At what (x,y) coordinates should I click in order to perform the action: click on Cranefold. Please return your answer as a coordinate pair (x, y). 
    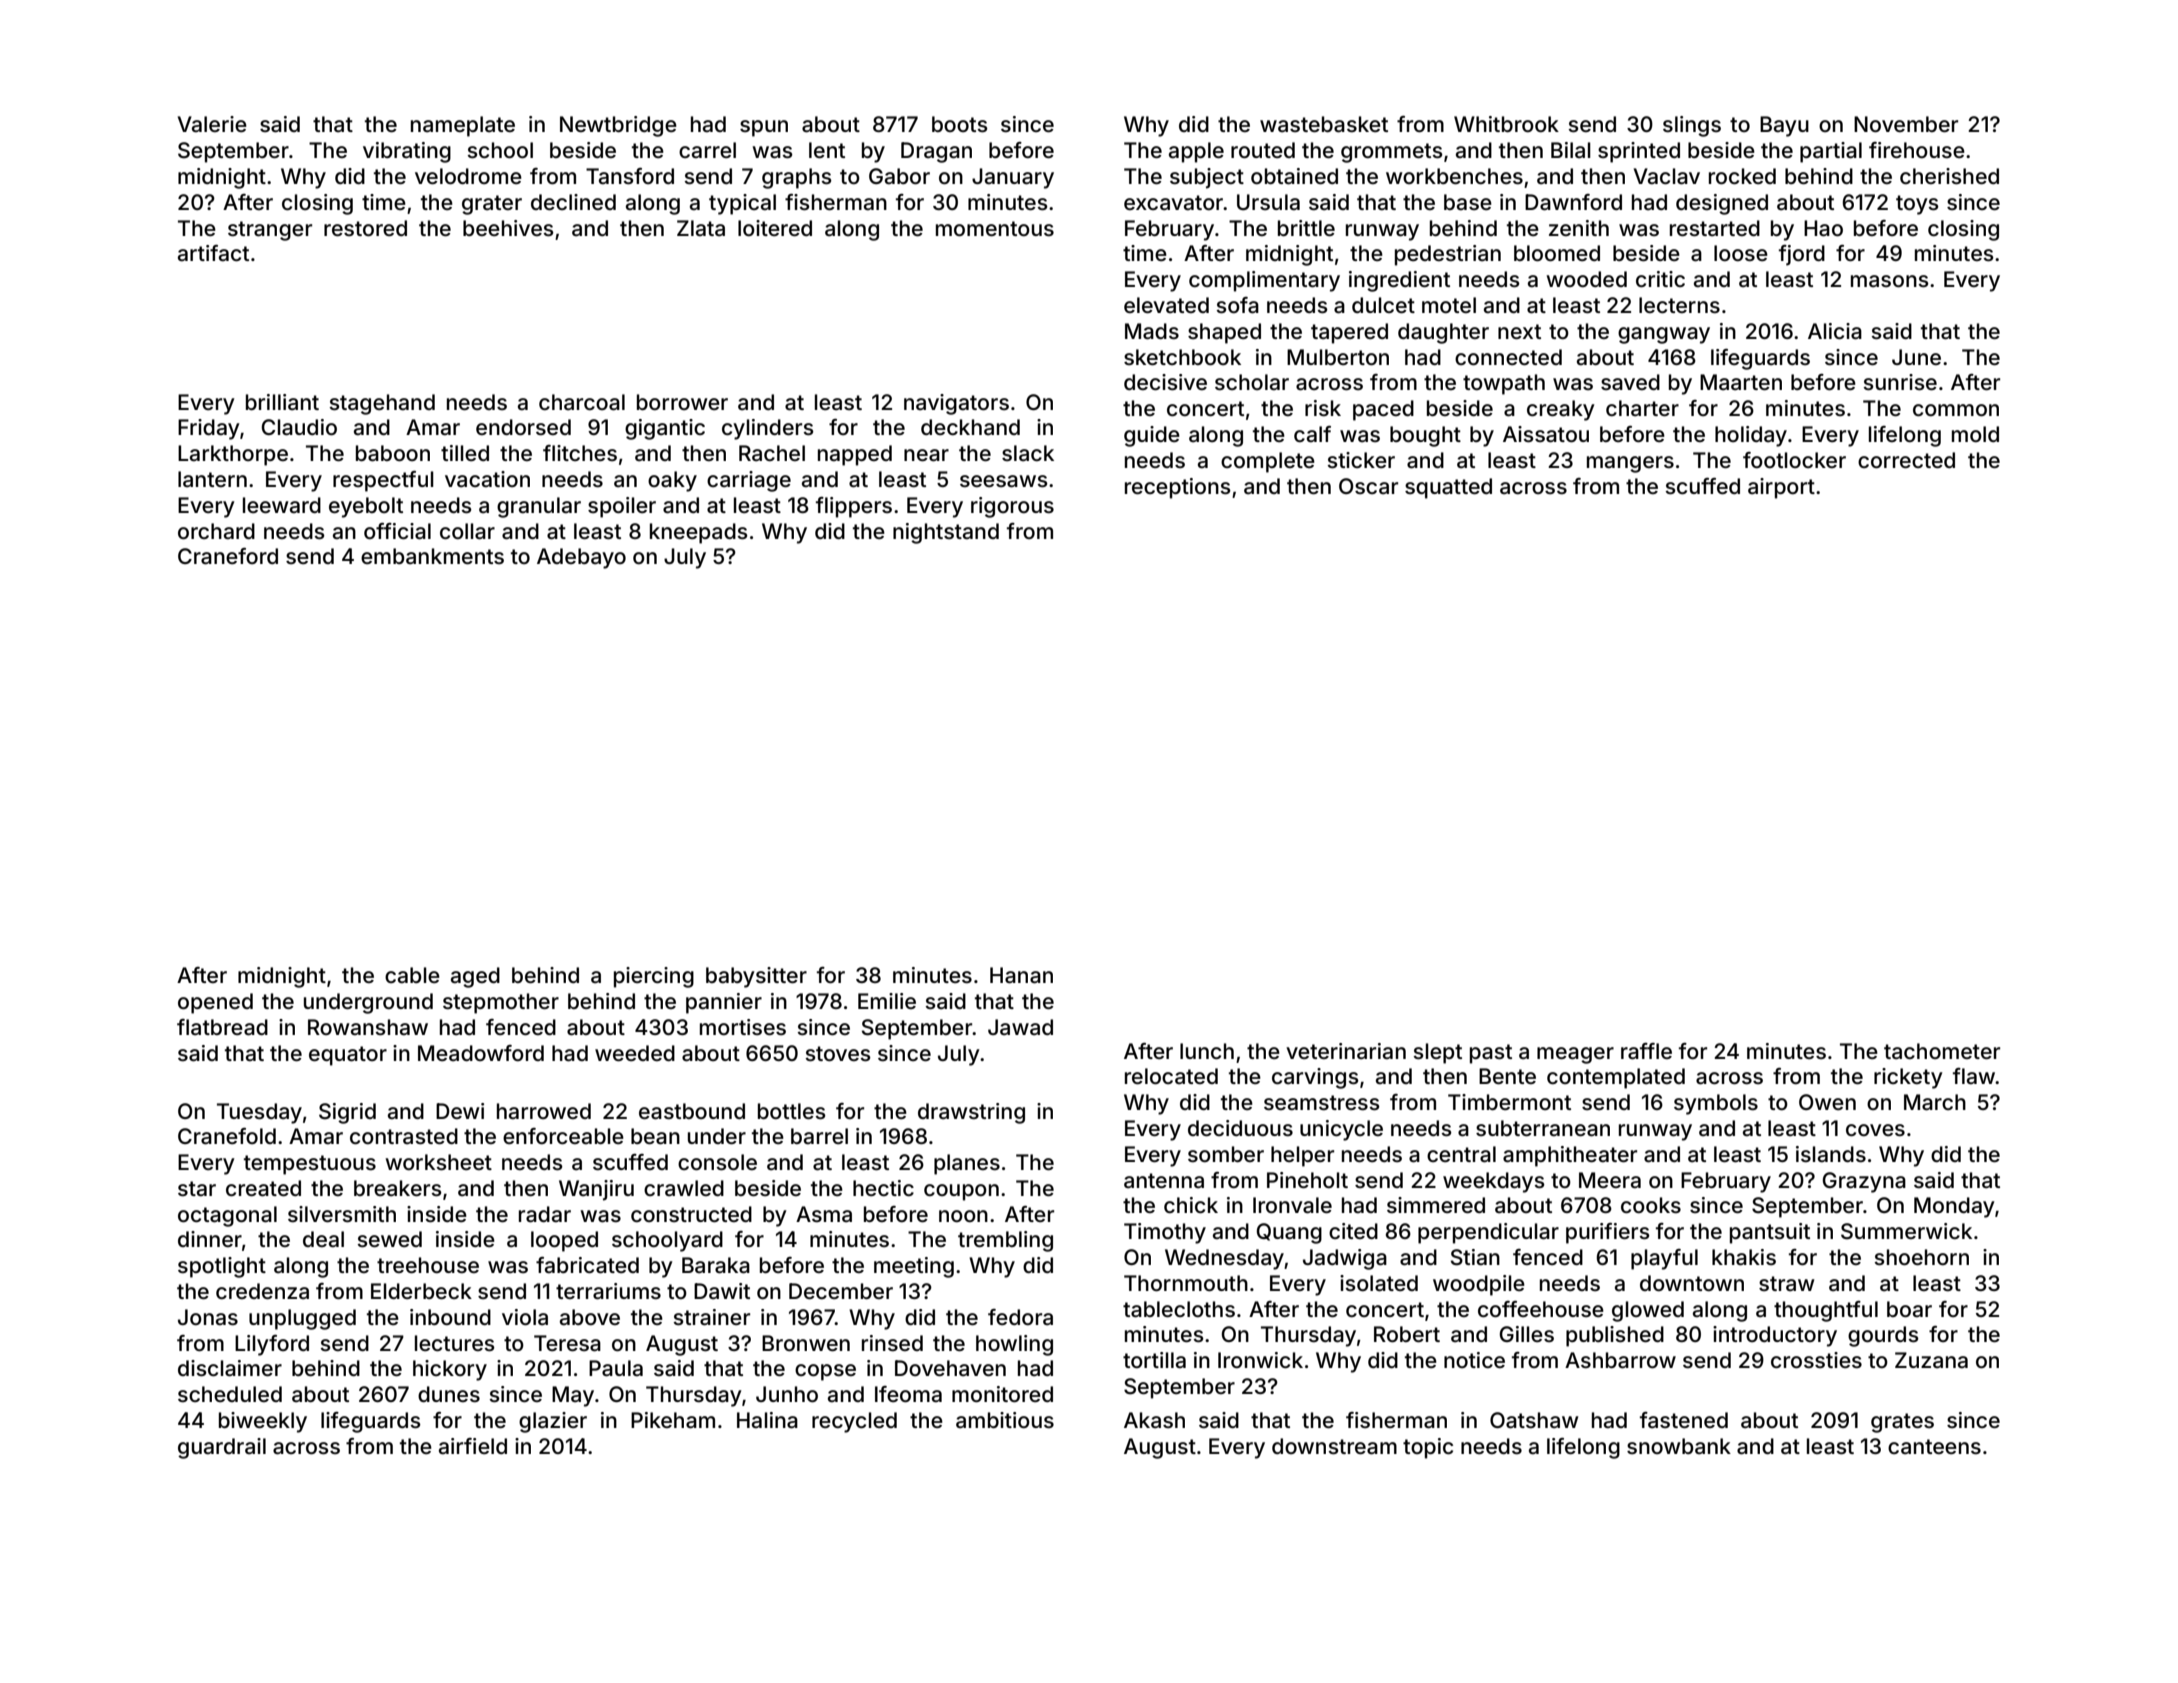
    Looking at the image, I should click on (227, 1136).
